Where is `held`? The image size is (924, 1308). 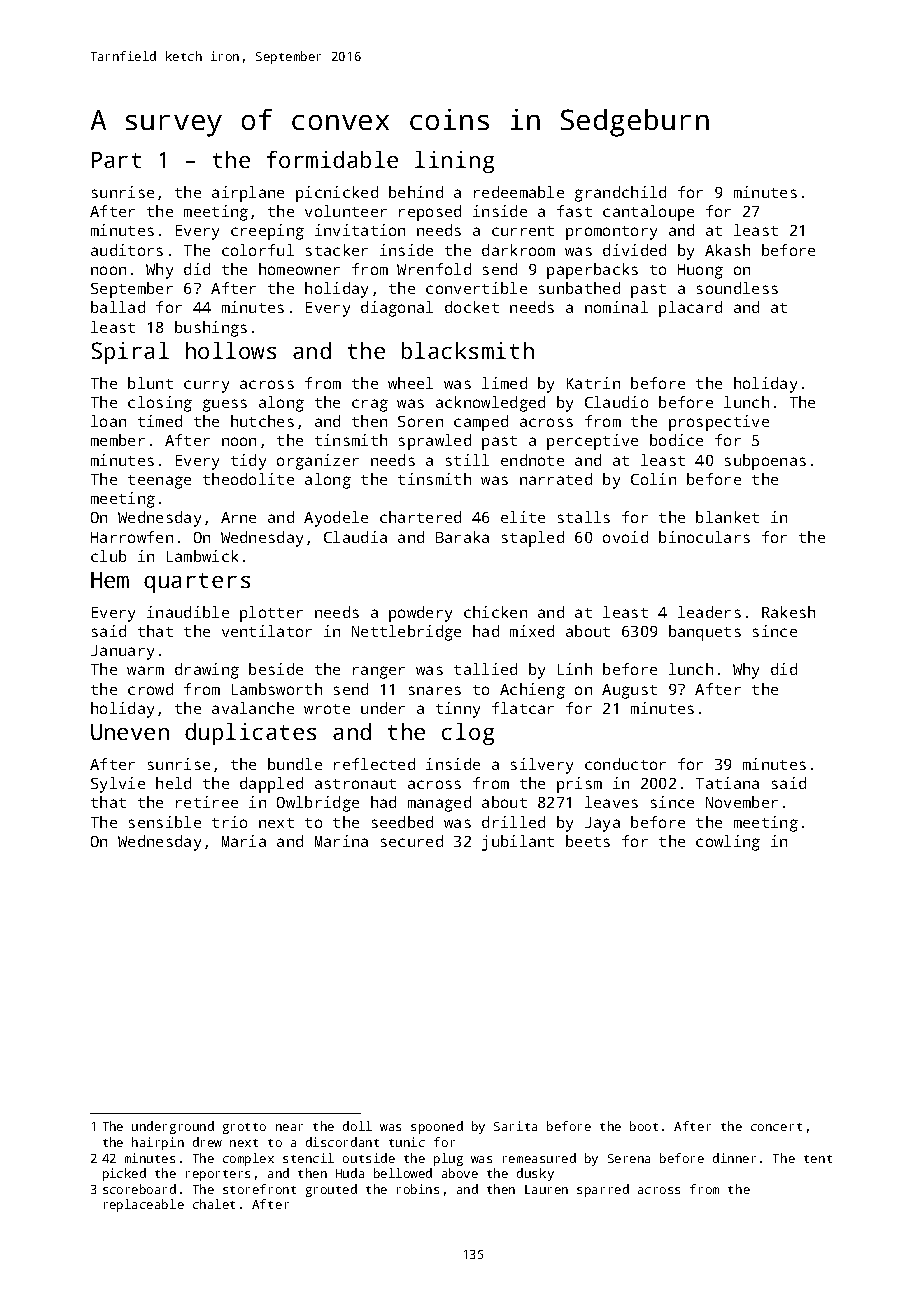 held is located at coordinates (173, 783).
